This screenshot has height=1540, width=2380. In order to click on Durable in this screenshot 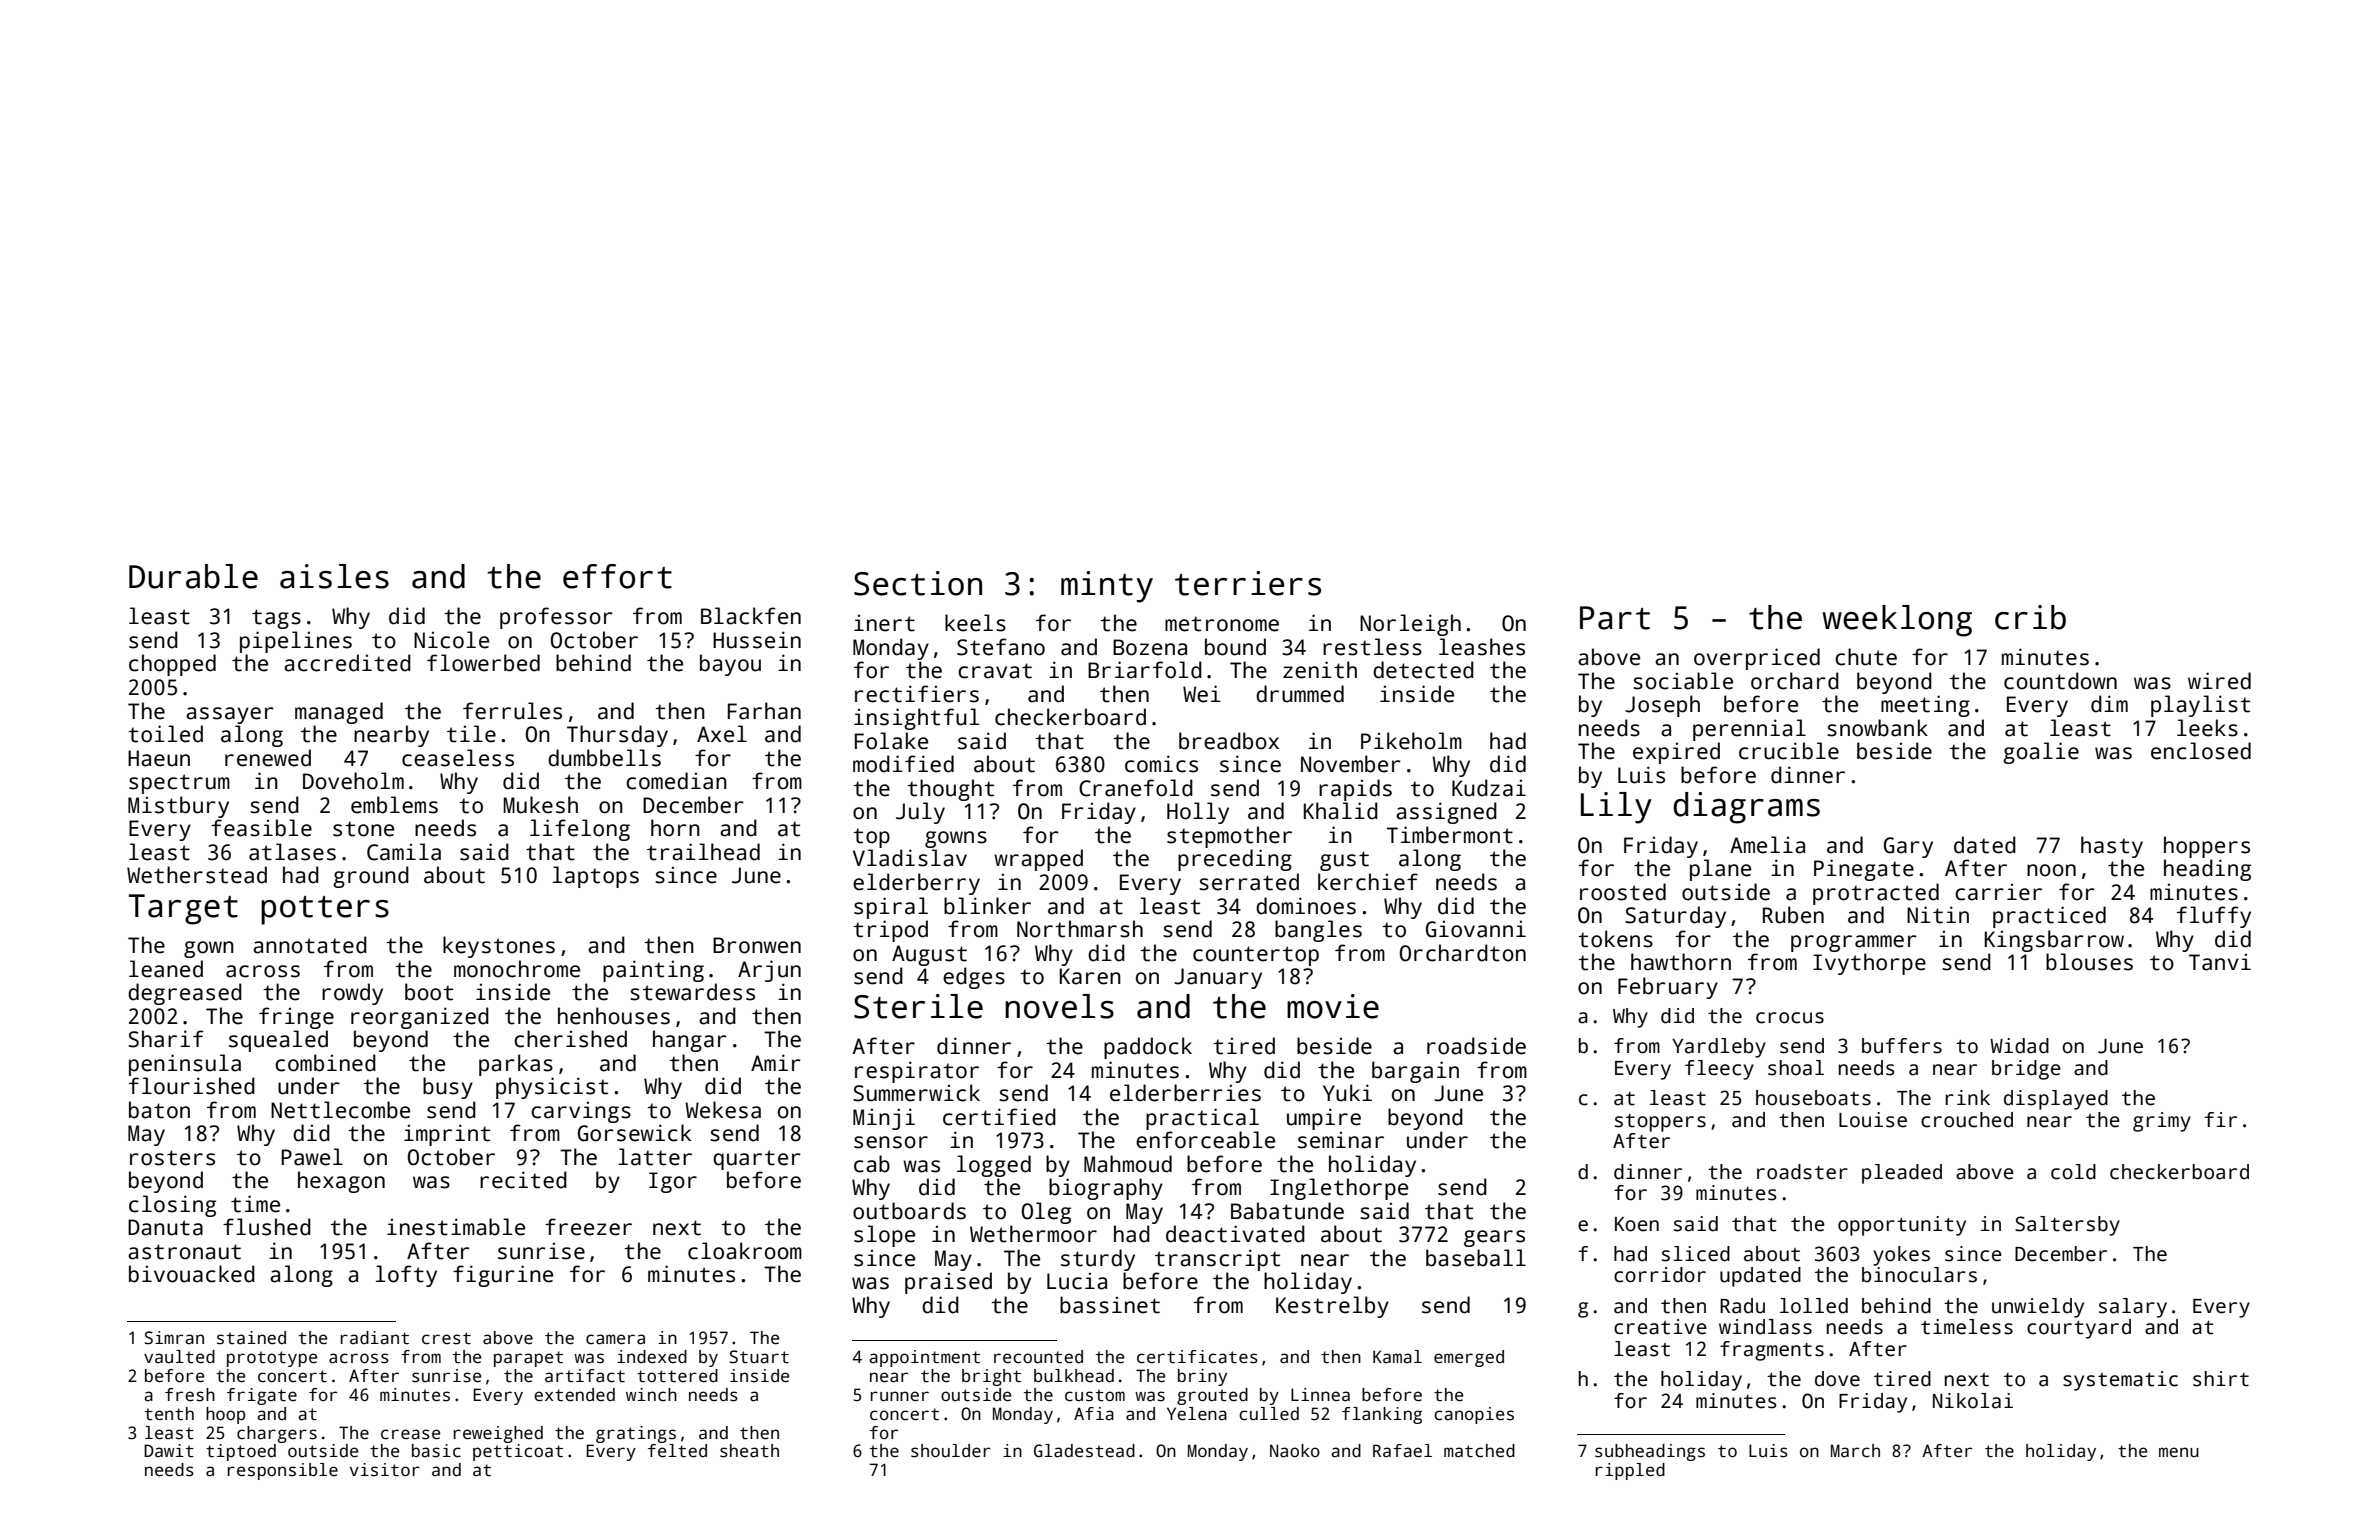, I will do `click(193, 576)`.
